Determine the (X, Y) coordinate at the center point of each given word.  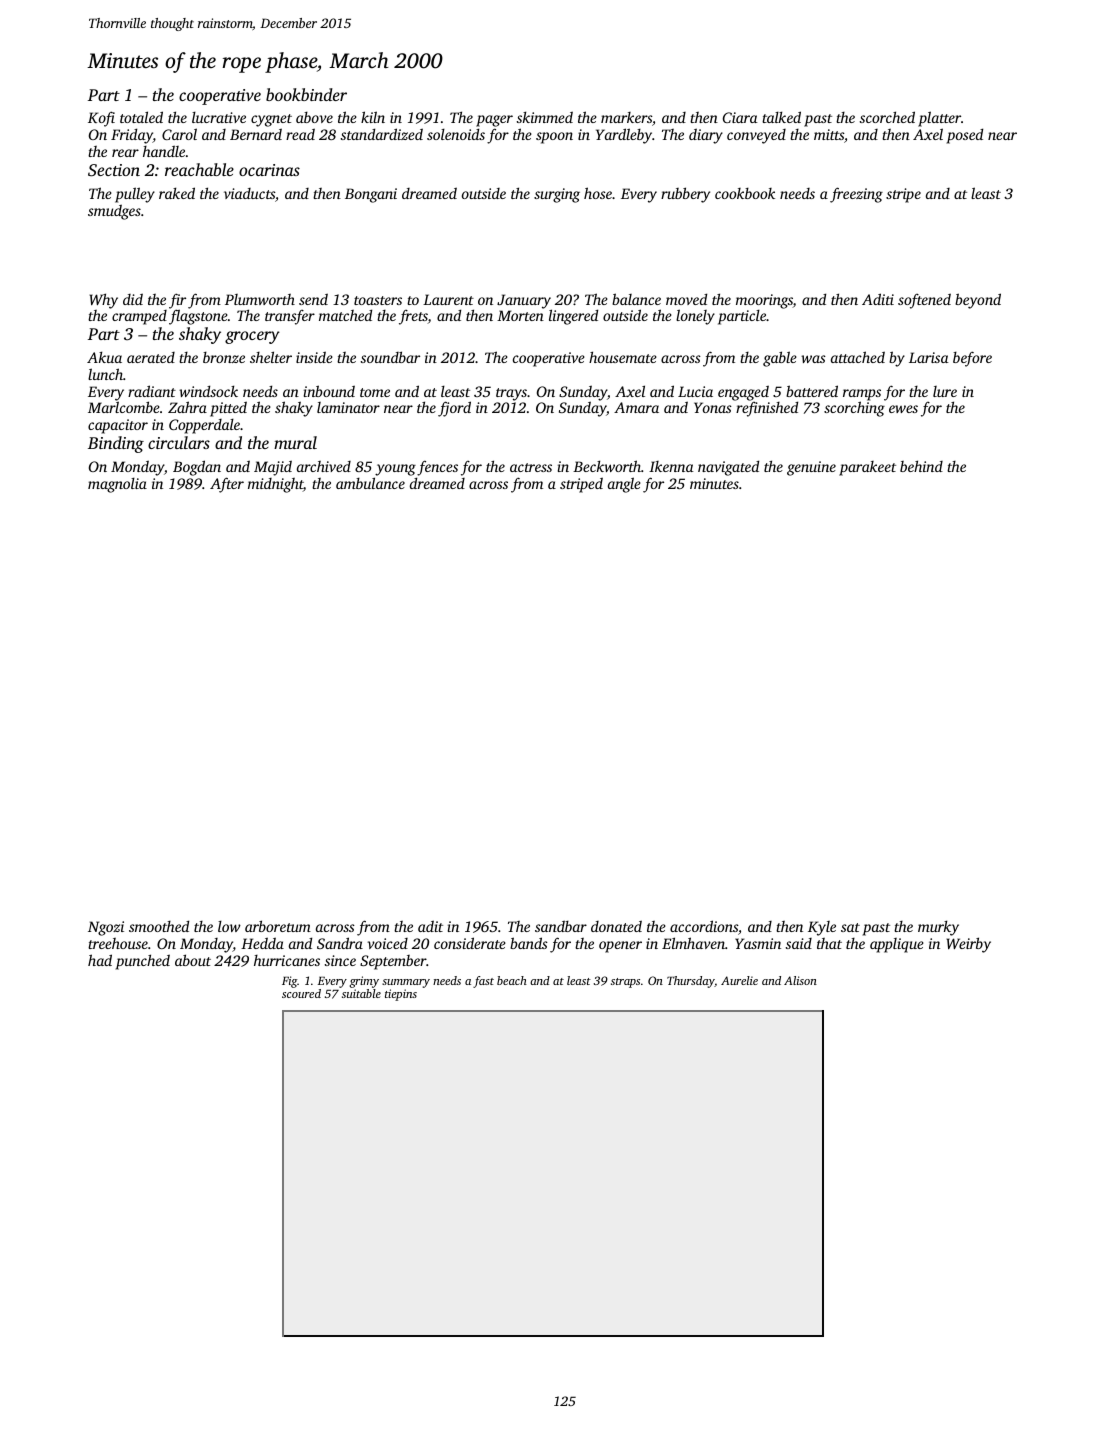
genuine (811, 468)
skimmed (545, 117)
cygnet (271, 120)
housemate (623, 357)
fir (177, 301)
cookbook (745, 193)
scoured (301, 993)
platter (939, 119)
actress (531, 467)
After (227, 485)
